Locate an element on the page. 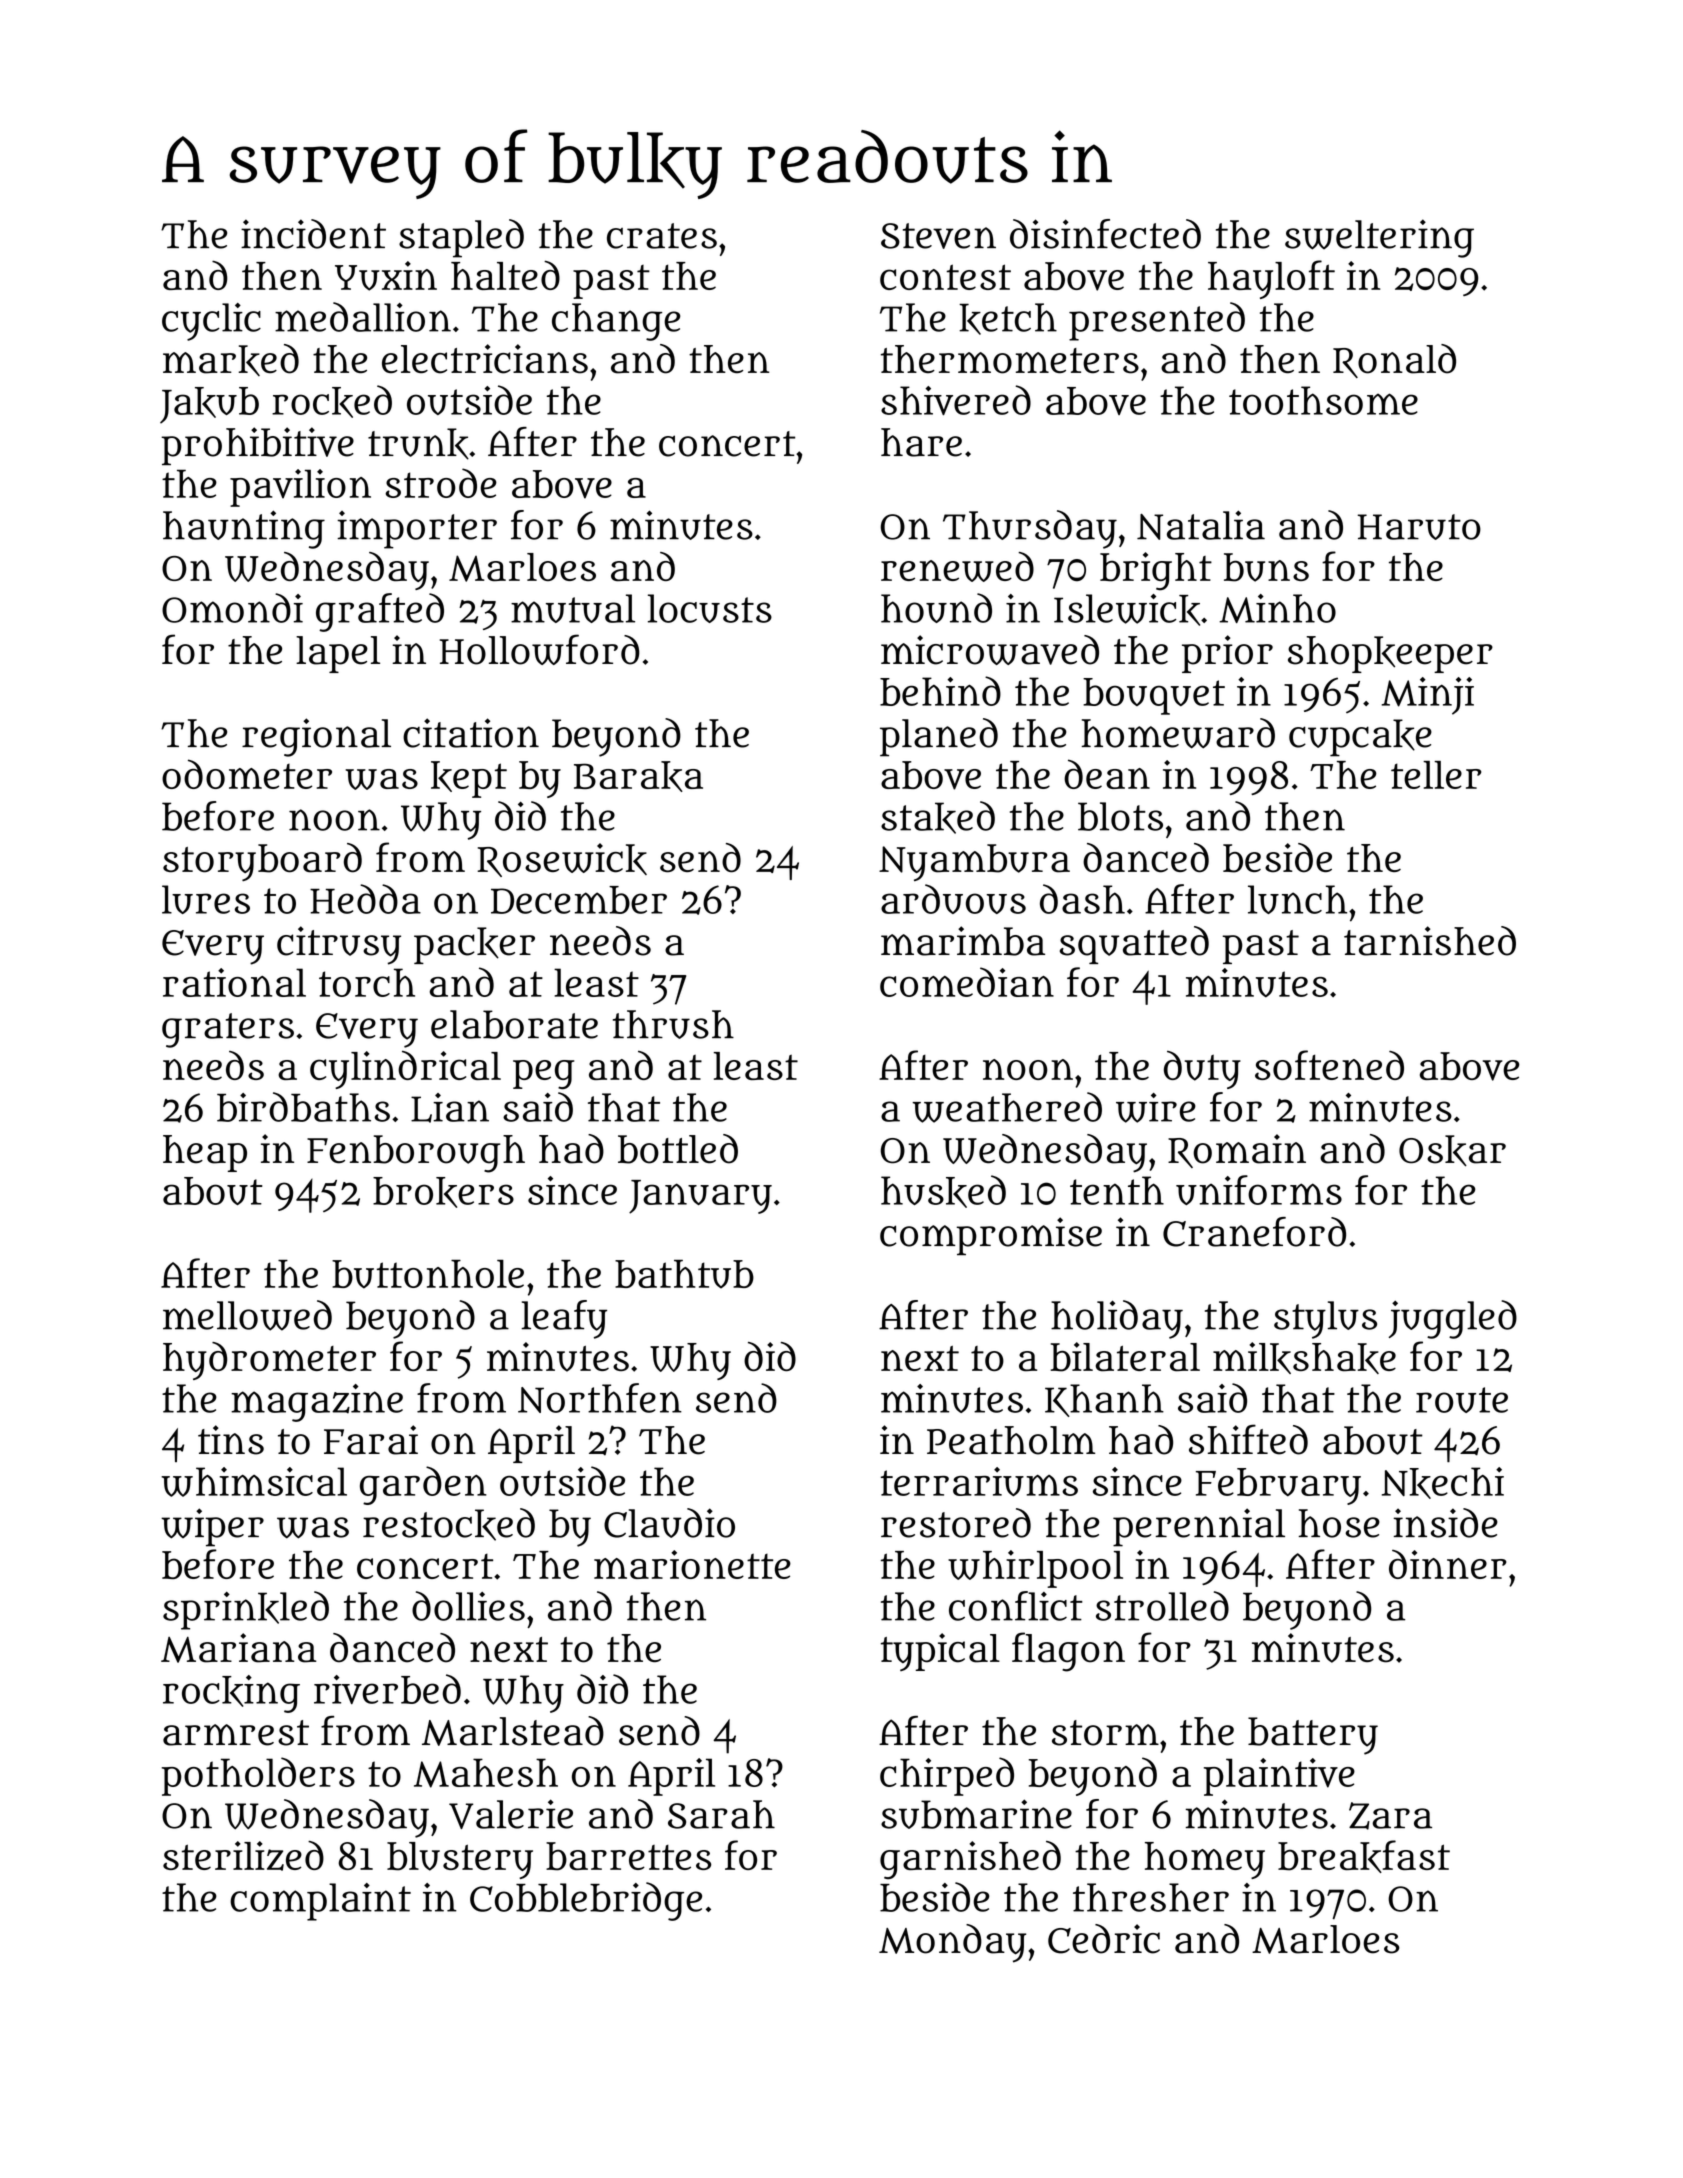 Image resolution: width=1683 pixels, height=2178 pixels. restored is located at coordinates (956, 1523).
